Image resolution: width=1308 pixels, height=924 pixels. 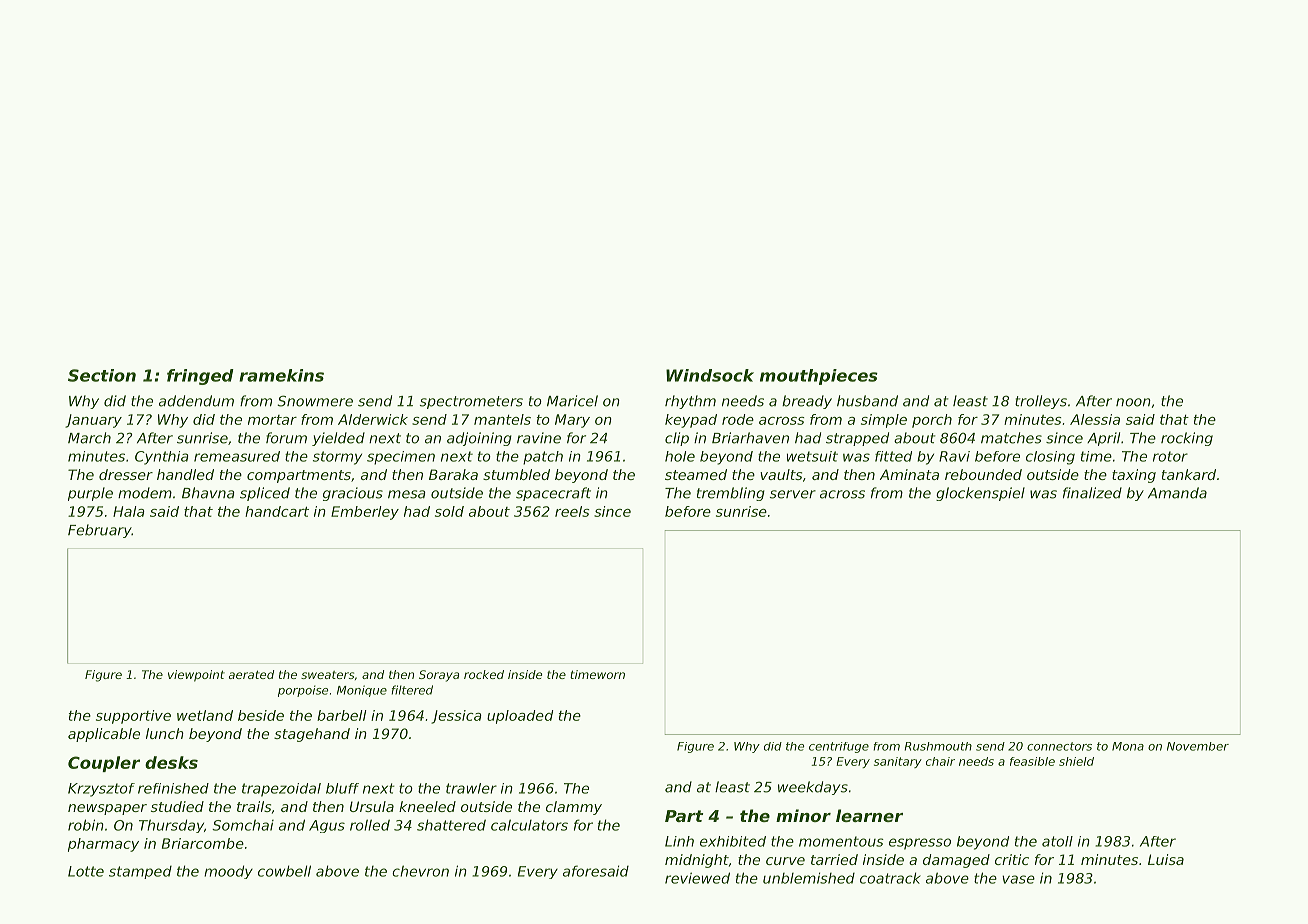 I want to click on fringed, so click(x=200, y=377).
